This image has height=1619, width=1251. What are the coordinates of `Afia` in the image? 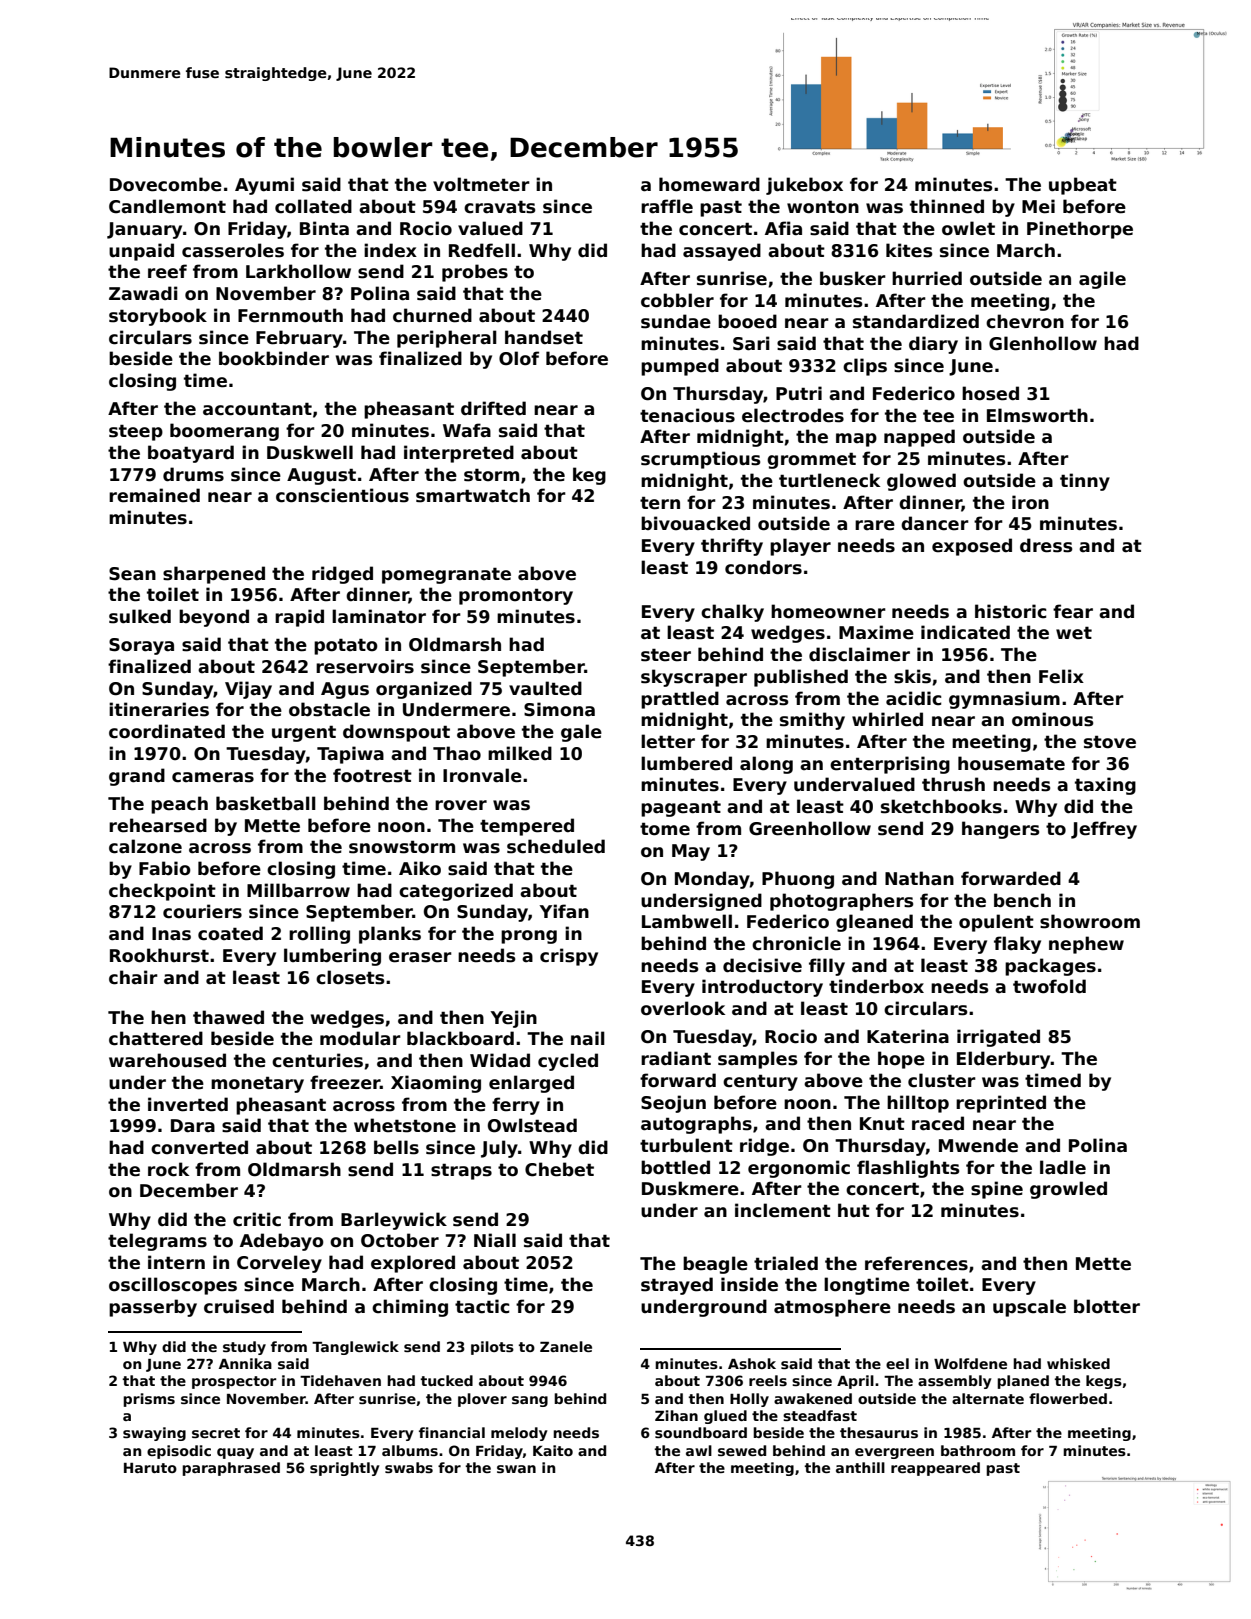 It's located at (783, 228).
